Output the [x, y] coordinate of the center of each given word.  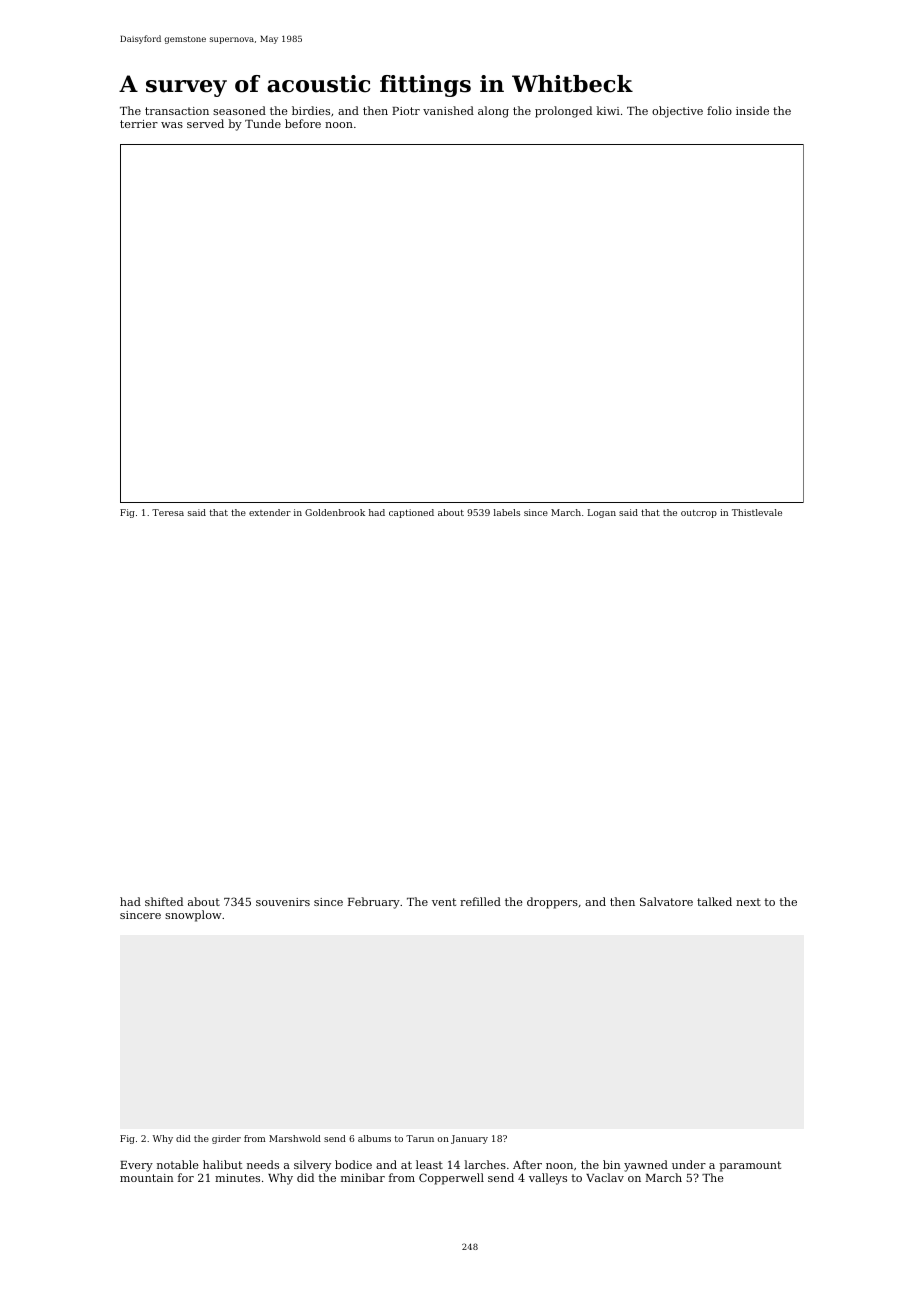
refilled [480, 901]
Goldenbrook [335, 512]
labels [507, 512]
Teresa [168, 512]
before [303, 123]
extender [270, 512]
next [748, 902]
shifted [164, 901]
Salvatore [666, 901]
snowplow [193, 916]
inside [752, 110]
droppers [552, 903]
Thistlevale [757, 512]
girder [226, 1139]
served [205, 123]
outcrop [699, 514]
